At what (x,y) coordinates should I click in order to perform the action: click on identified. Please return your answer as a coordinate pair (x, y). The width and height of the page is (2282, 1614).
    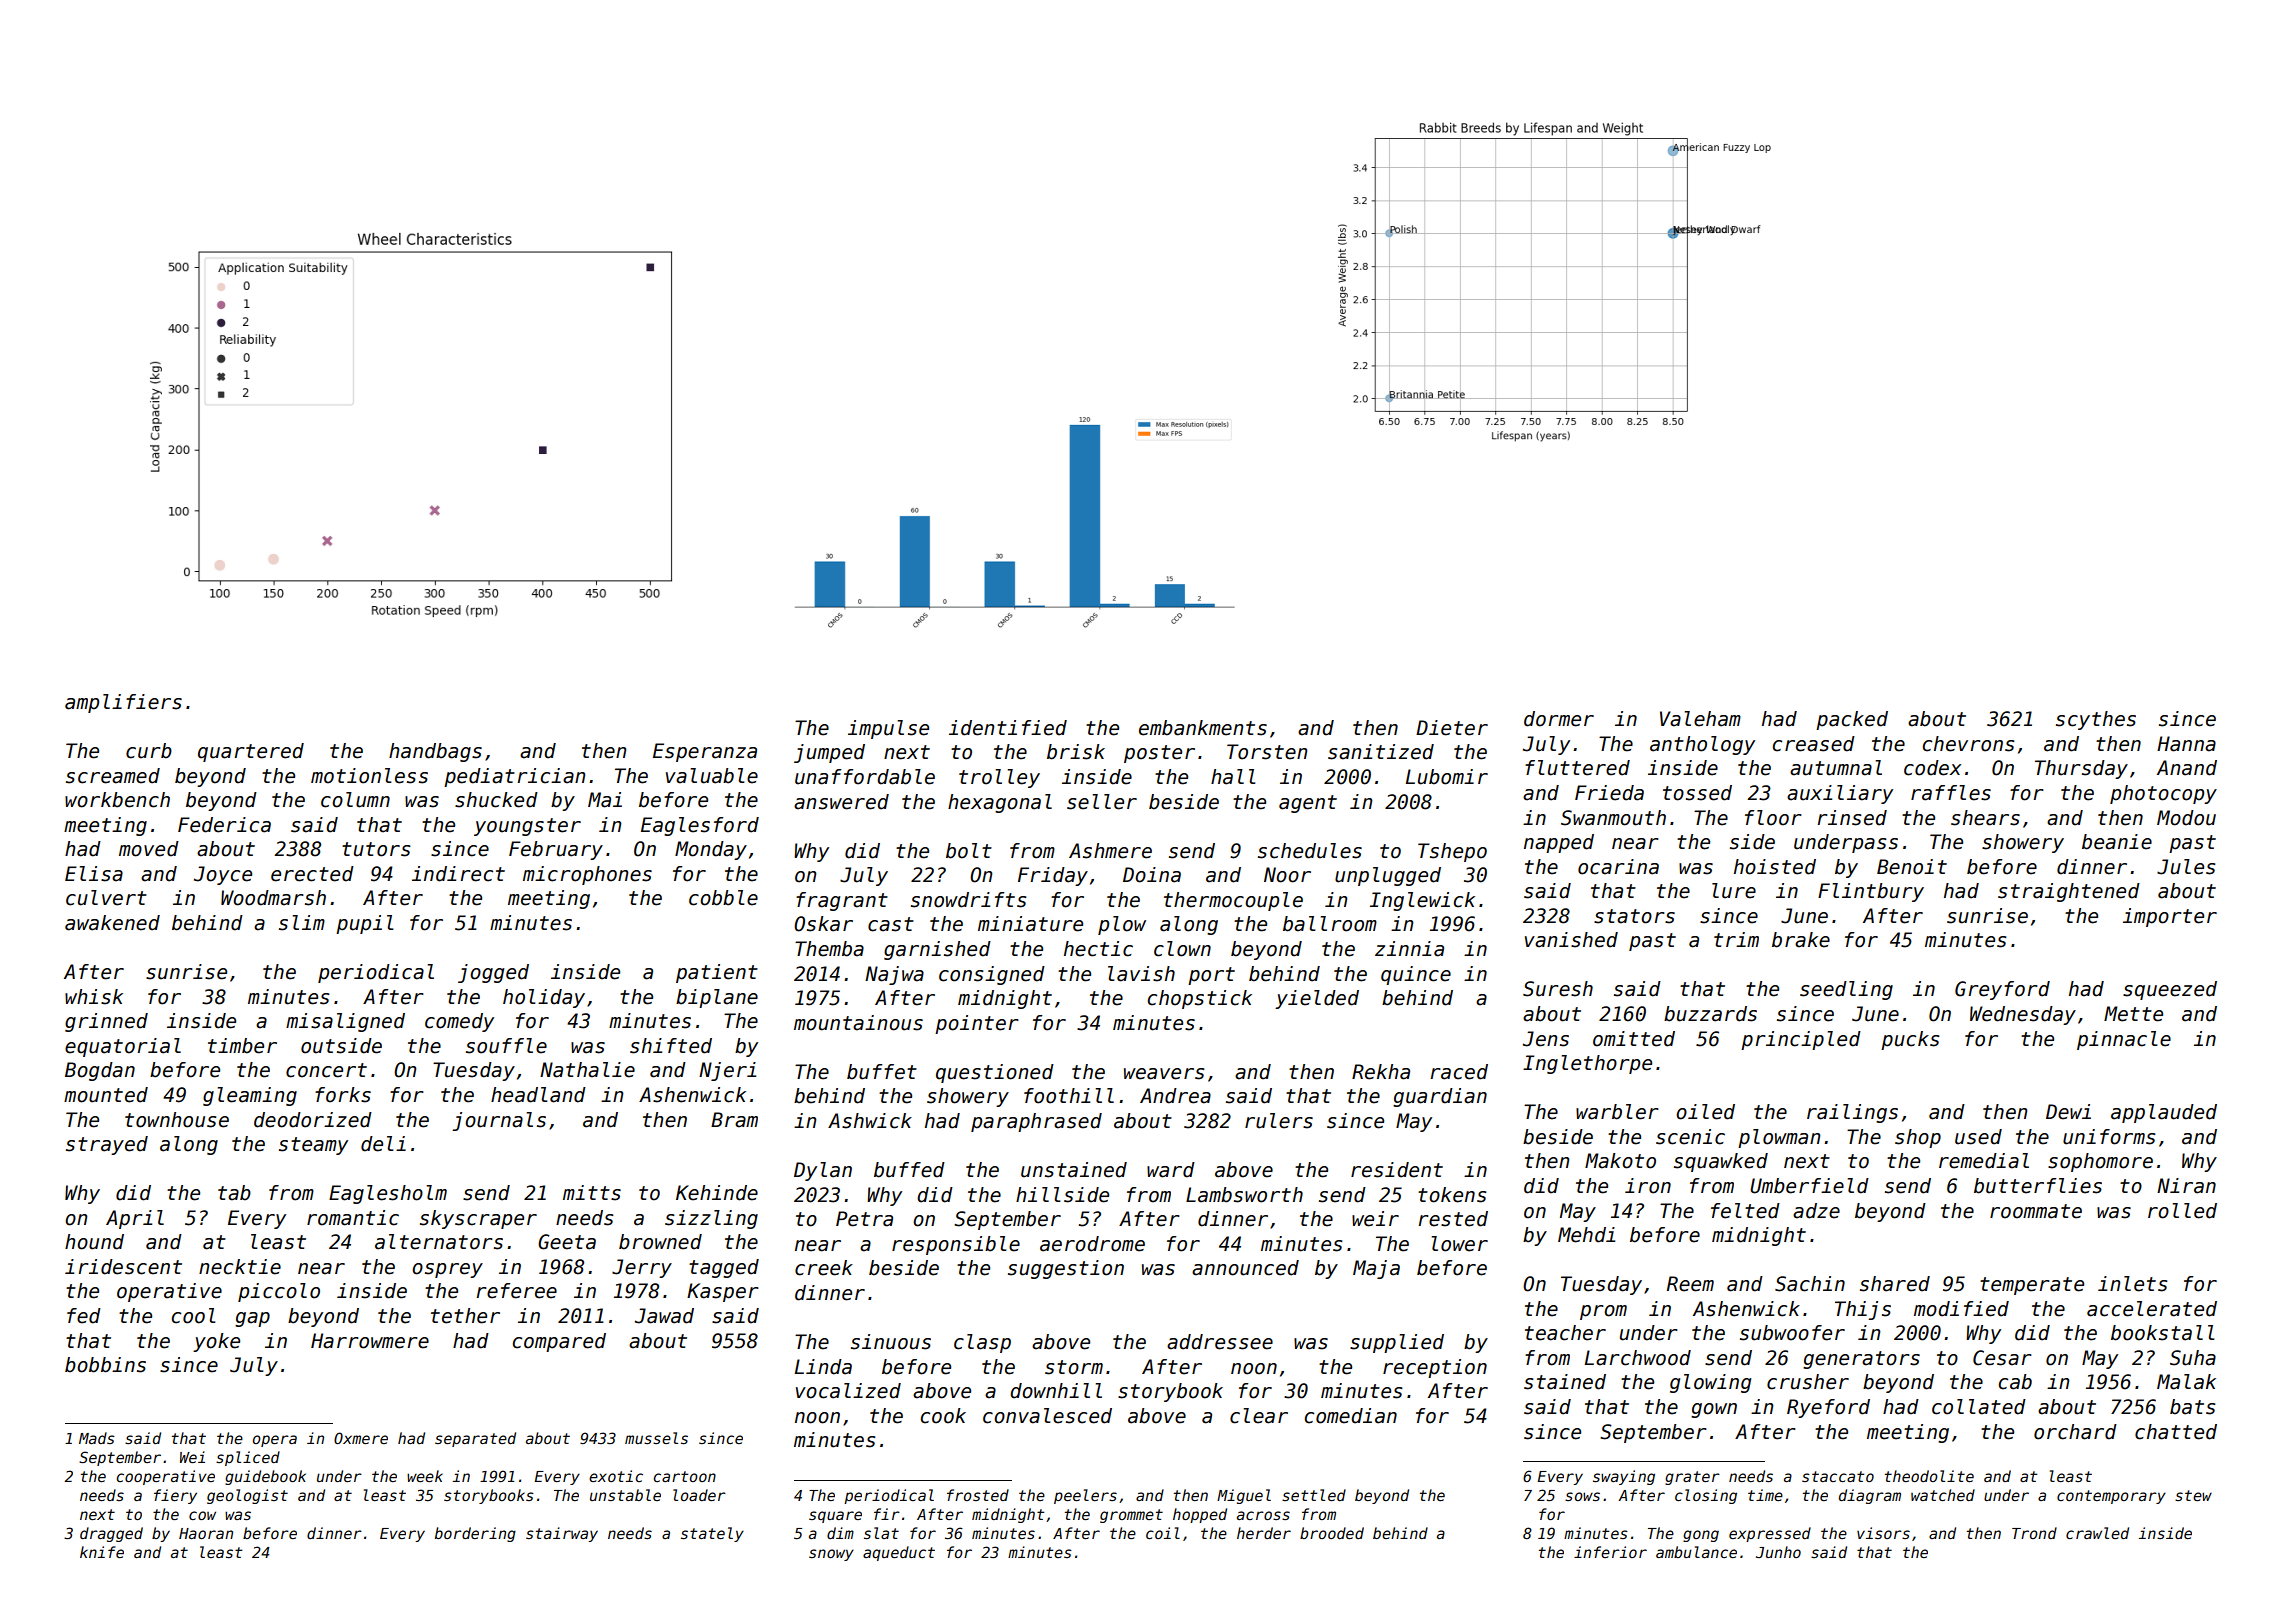
    Looking at the image, I should click on (1008, 728).
